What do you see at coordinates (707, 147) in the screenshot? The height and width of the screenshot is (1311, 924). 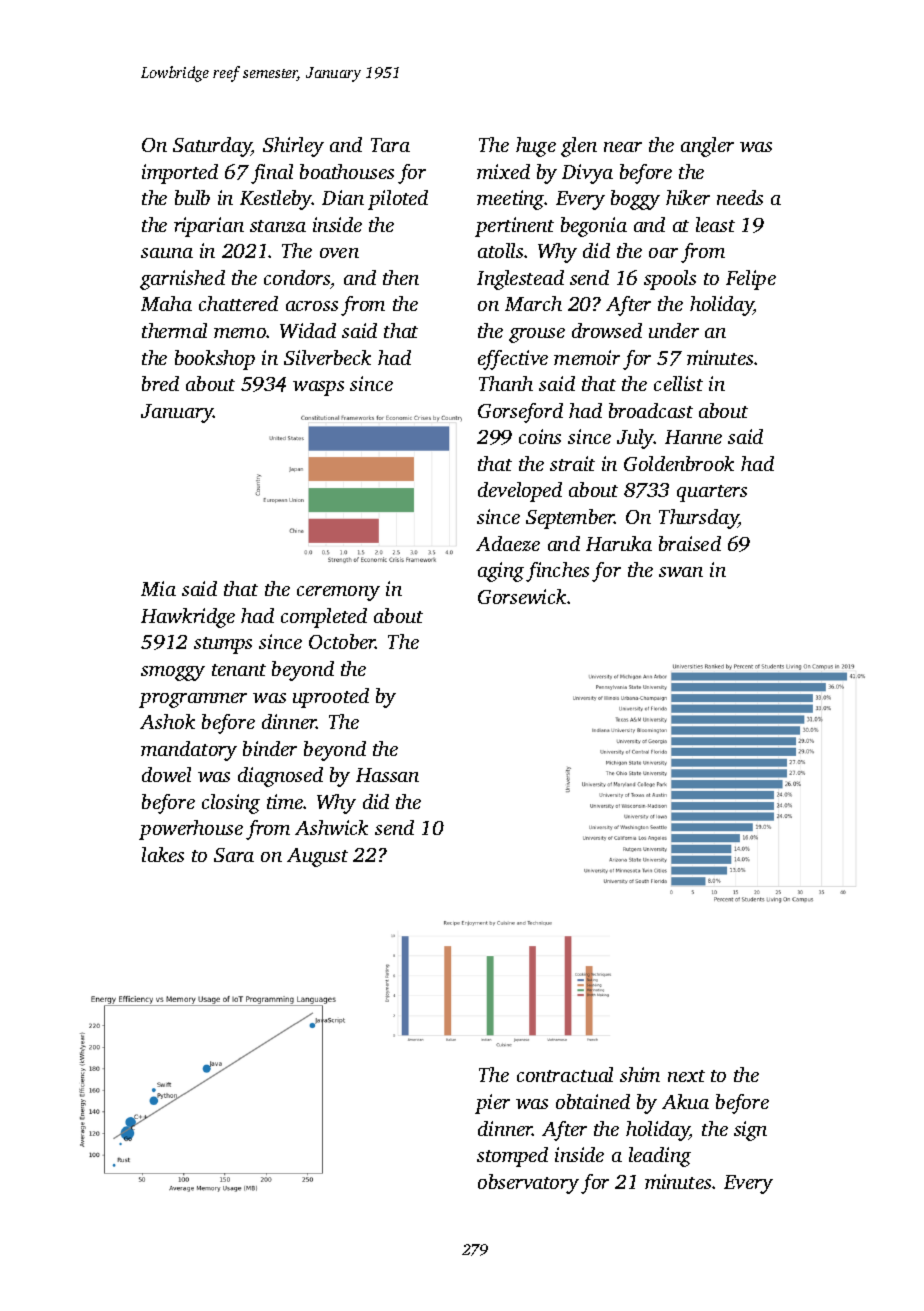 I see `angler` at bounding box center [707, 147].
